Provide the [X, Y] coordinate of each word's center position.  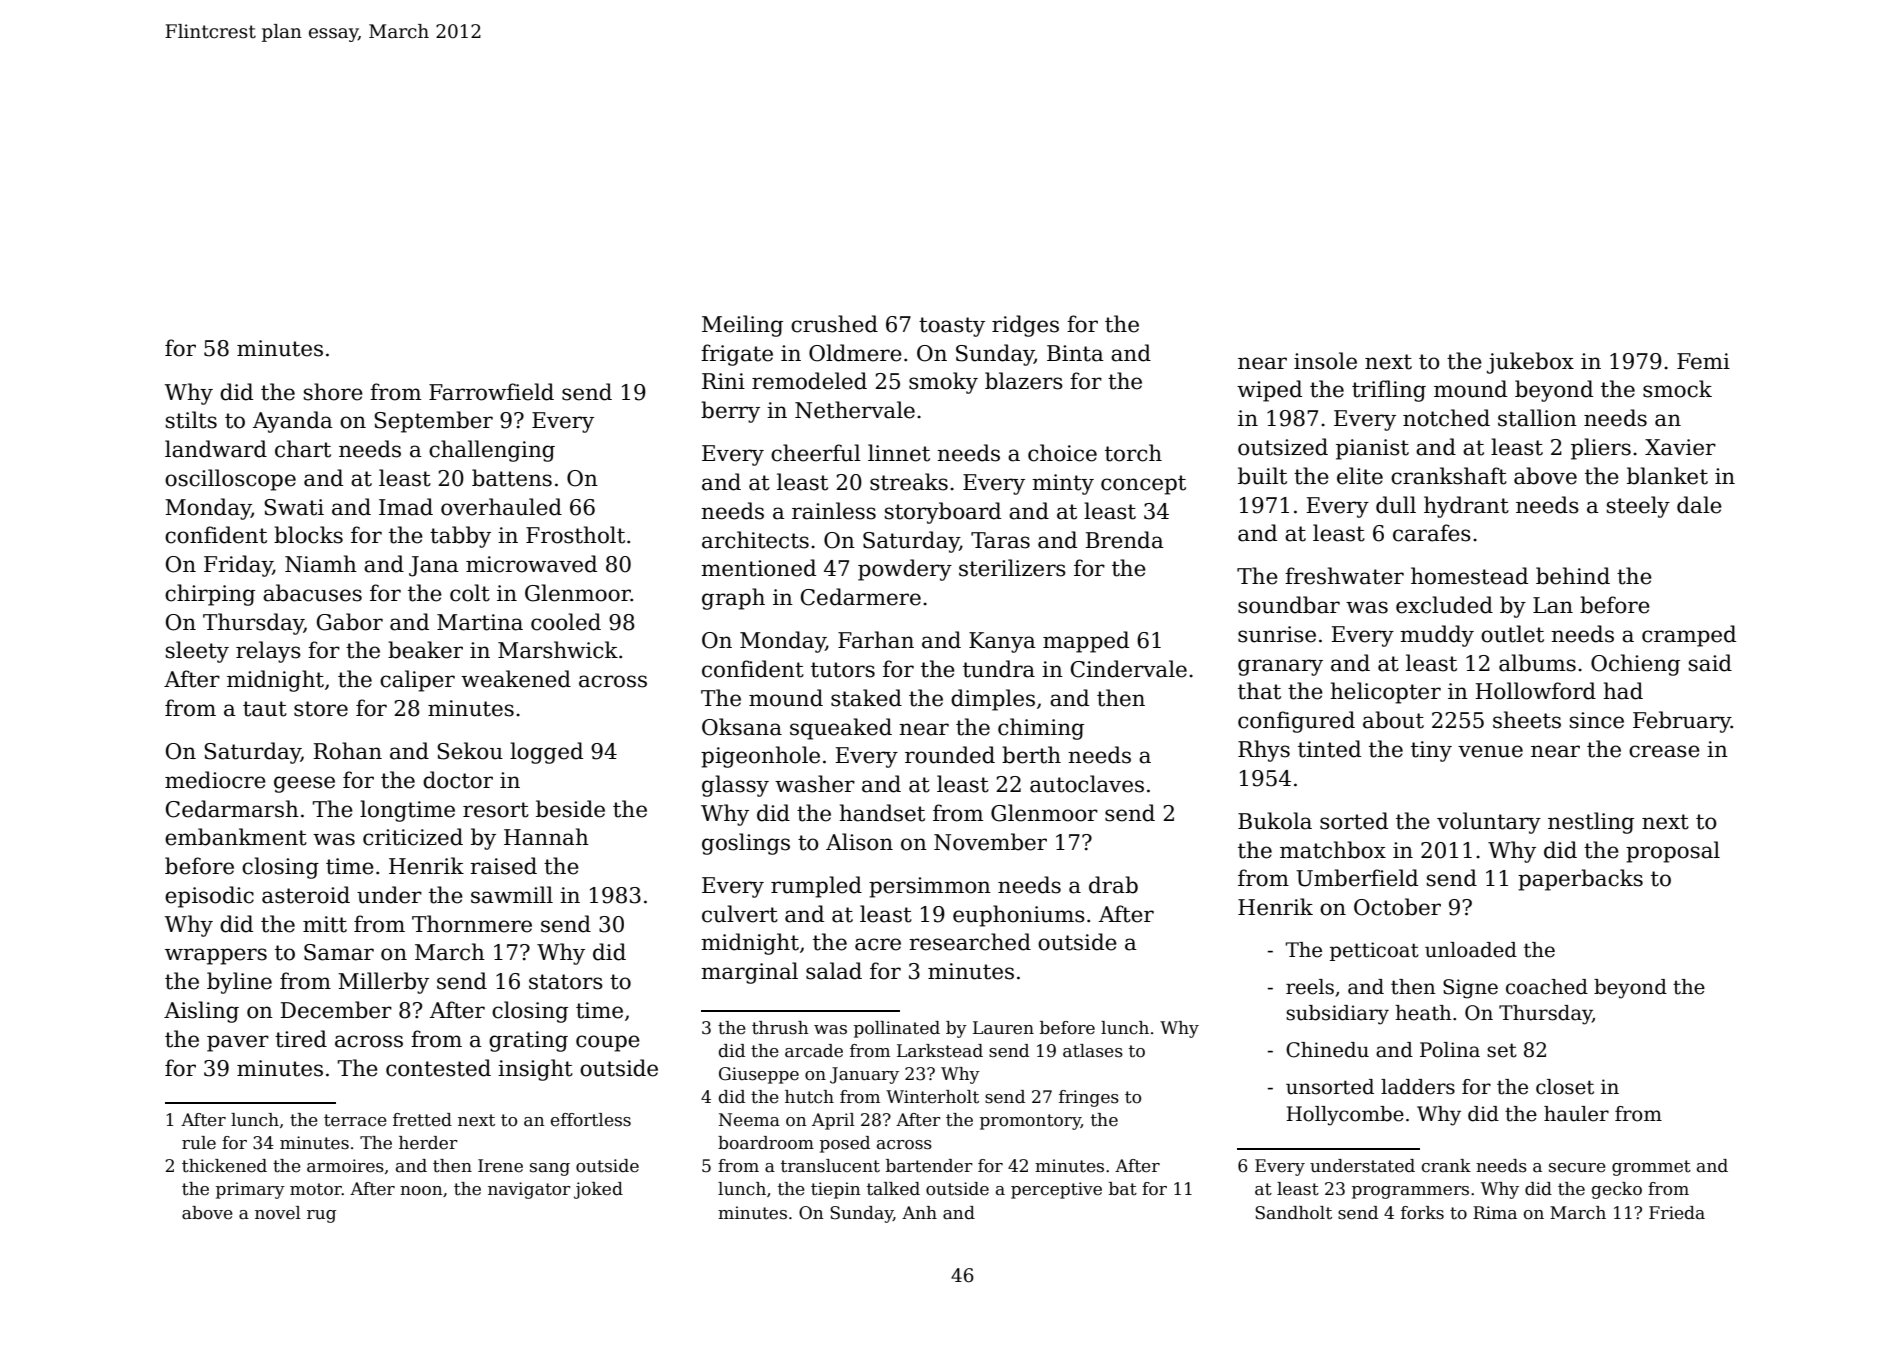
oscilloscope [230, 480]
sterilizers [1012, 568]
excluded [1444, 605]
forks [1422, 1213]
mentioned [758, 568]
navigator [529, 1190]
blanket [1667, 476]
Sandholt [1293, 1213]
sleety [197, 652]
